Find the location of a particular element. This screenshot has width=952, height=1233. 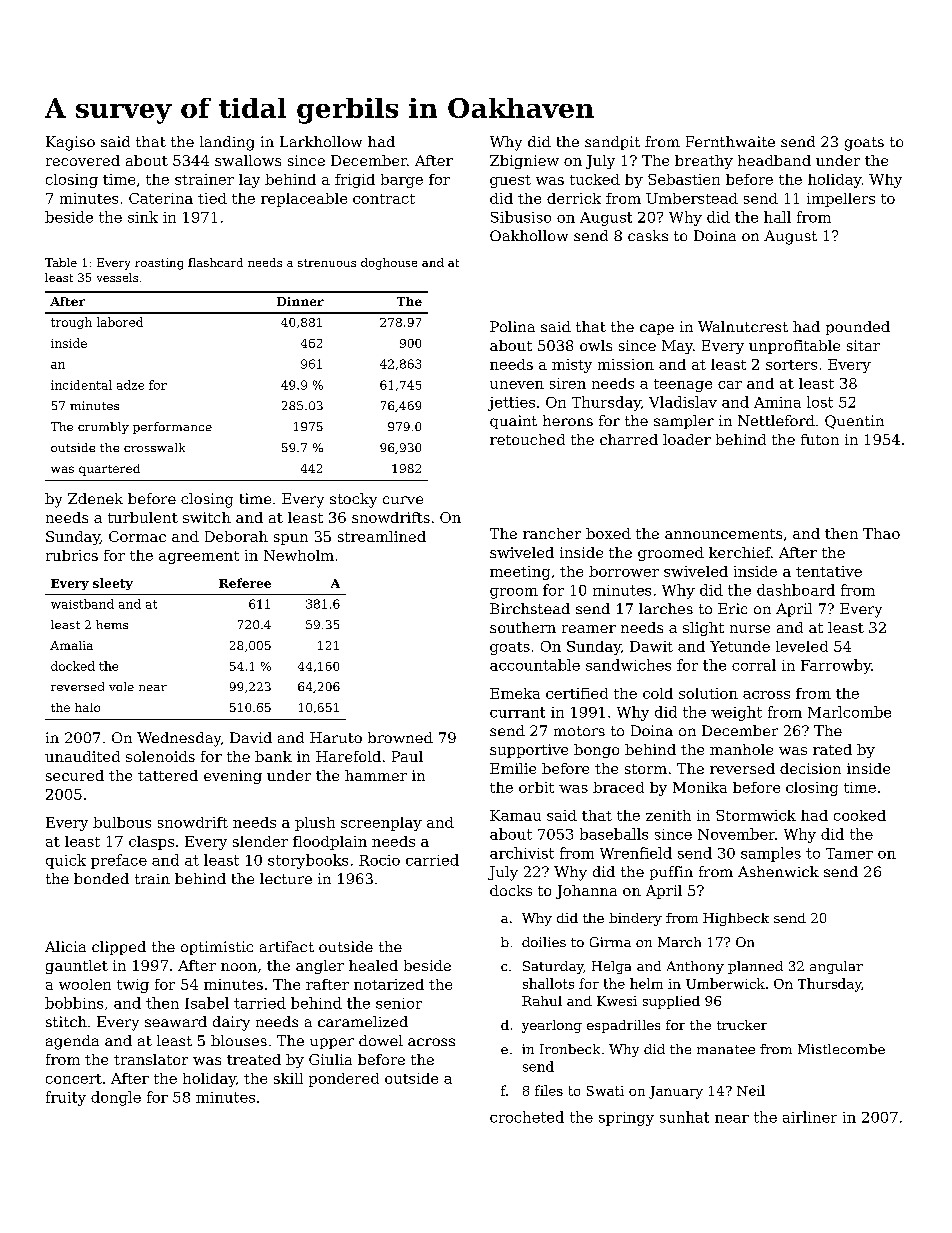

braced is located at coordinates (618, 787).
